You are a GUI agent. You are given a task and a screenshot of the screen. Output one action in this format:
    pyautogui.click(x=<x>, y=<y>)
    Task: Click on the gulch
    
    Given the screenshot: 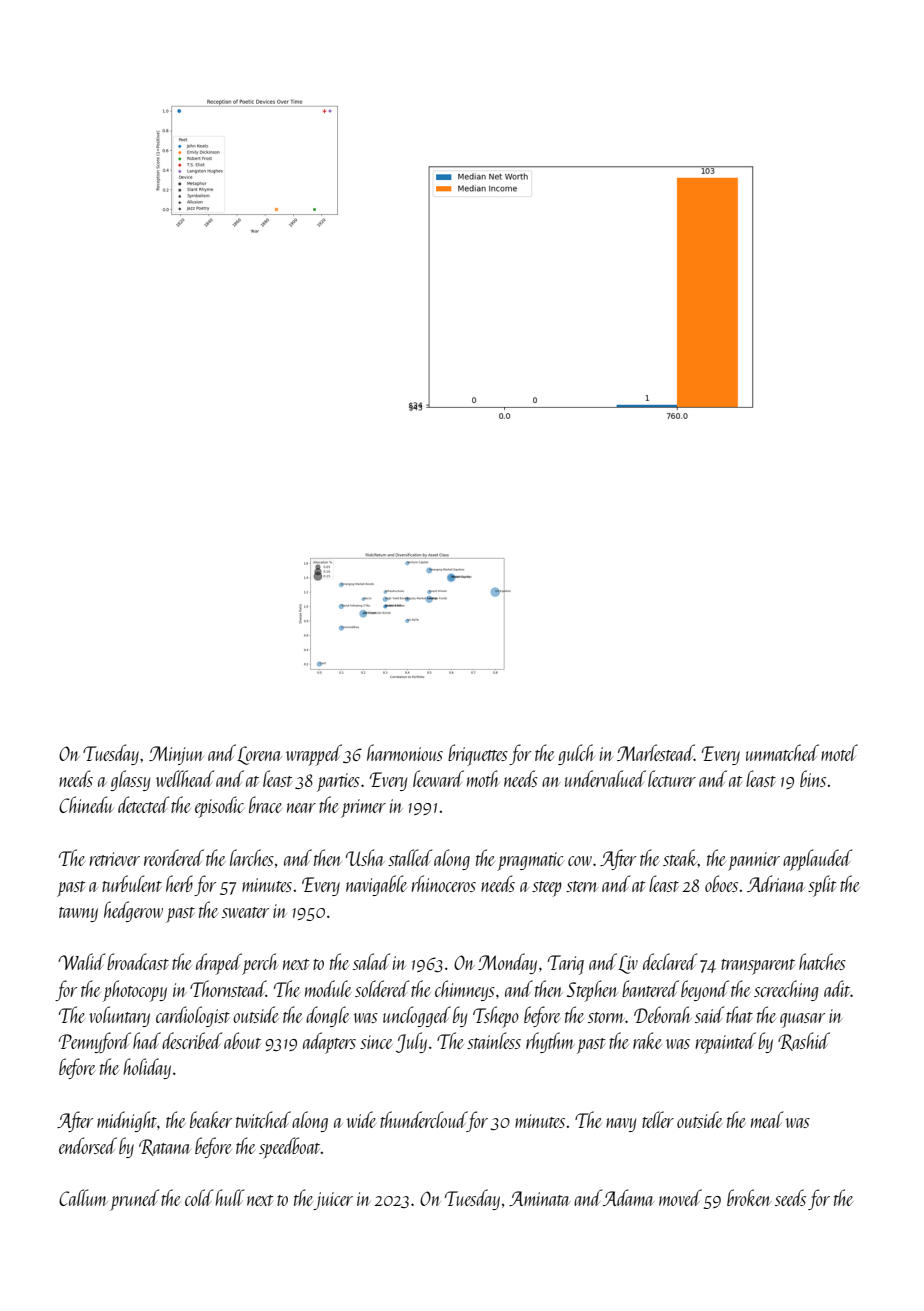 What is the action you would take?
    pyautogui.click(x=576, y=754)
